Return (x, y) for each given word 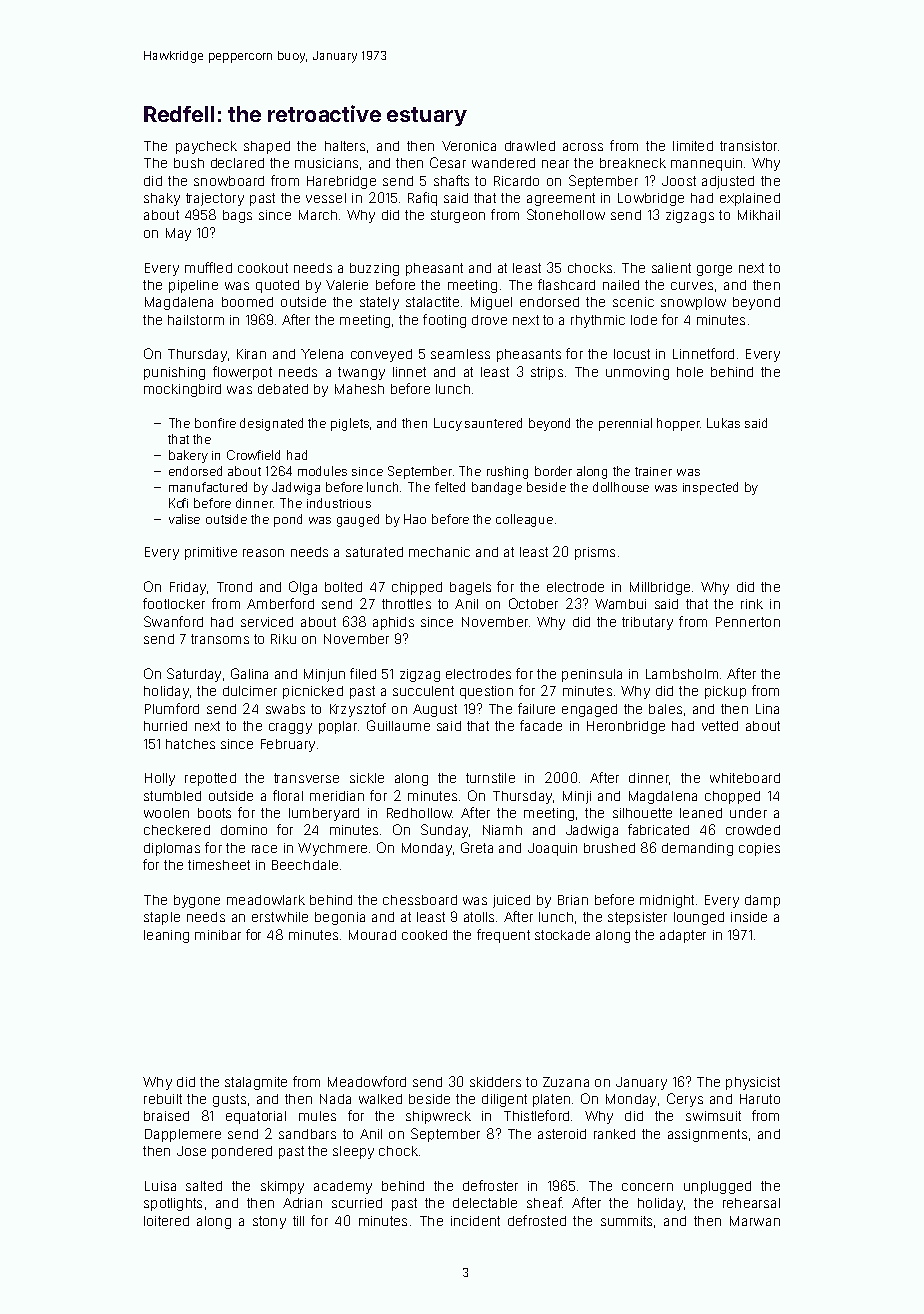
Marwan (755, 1221)
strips (547, 373)
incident (475, 1221)
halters (345, 146)
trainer (653, 471)
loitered (166, 1221)
